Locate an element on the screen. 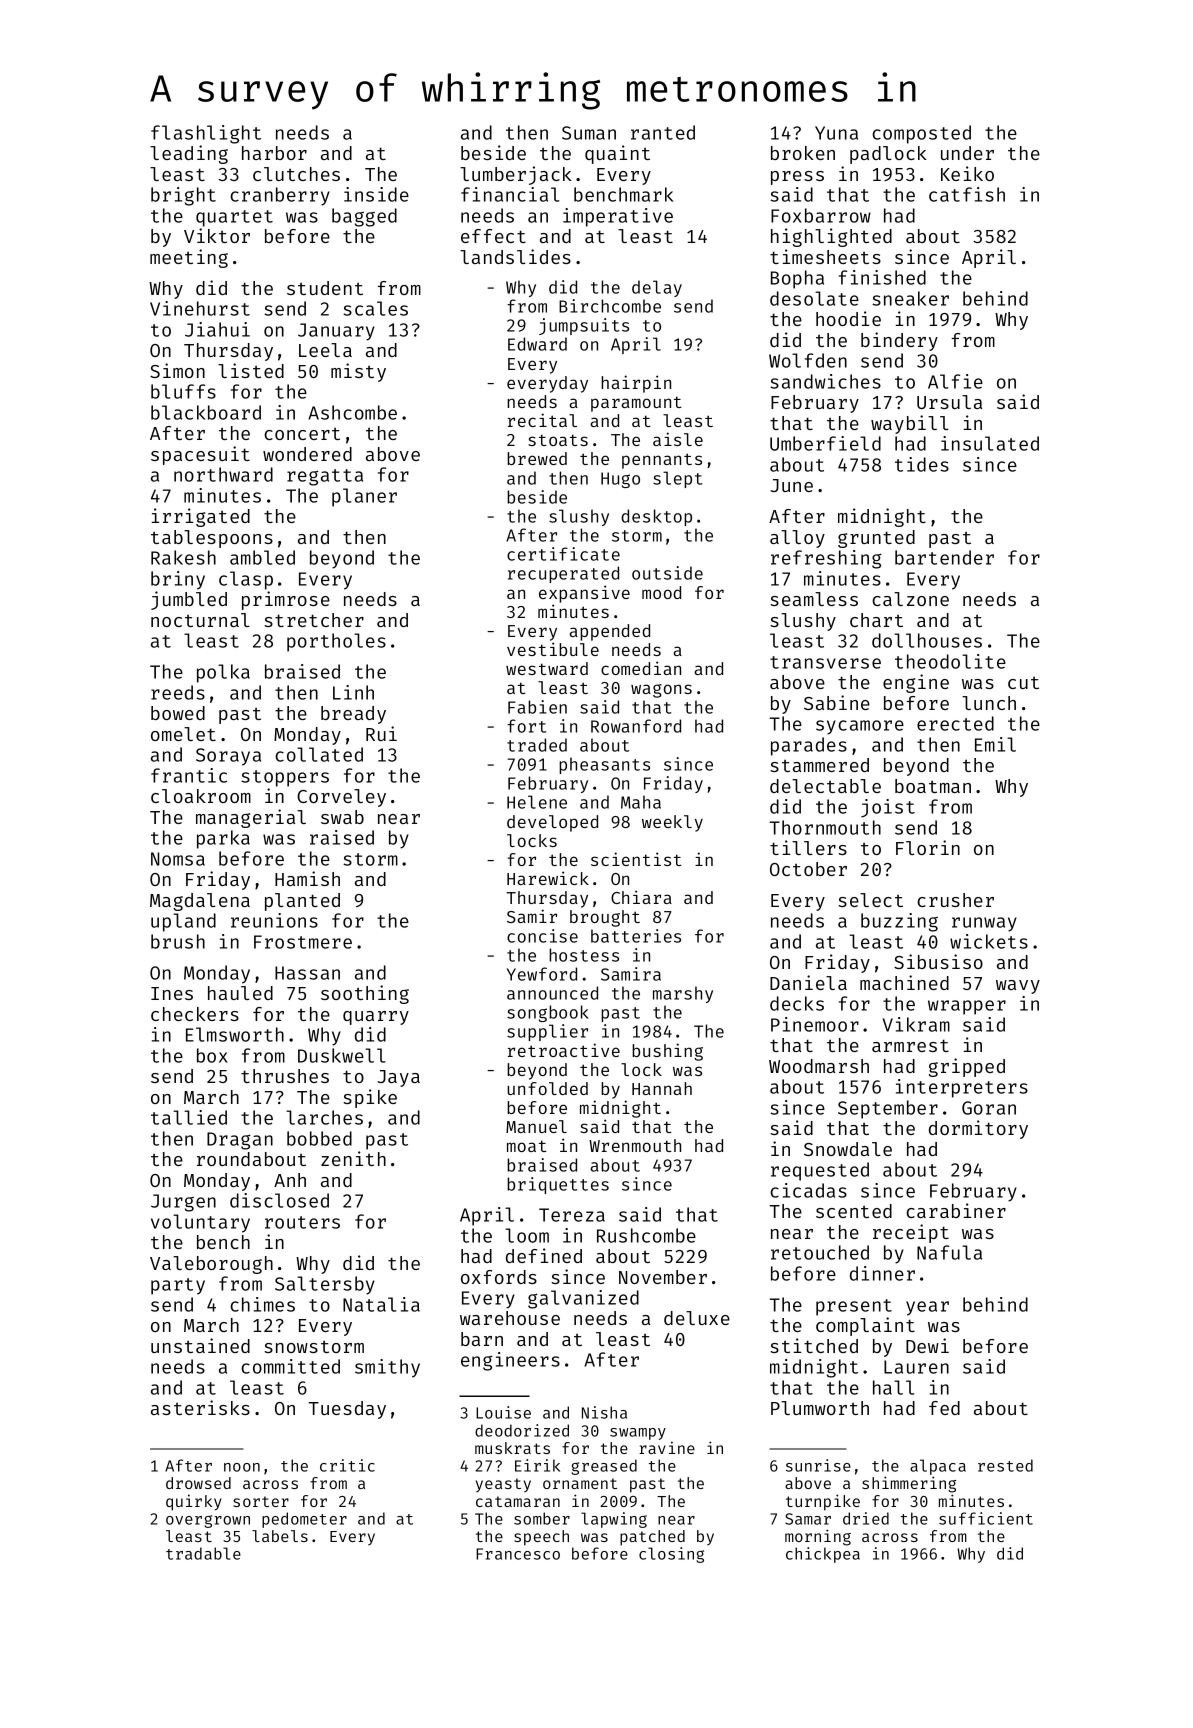  year is located at coordinates (927, 1308).
